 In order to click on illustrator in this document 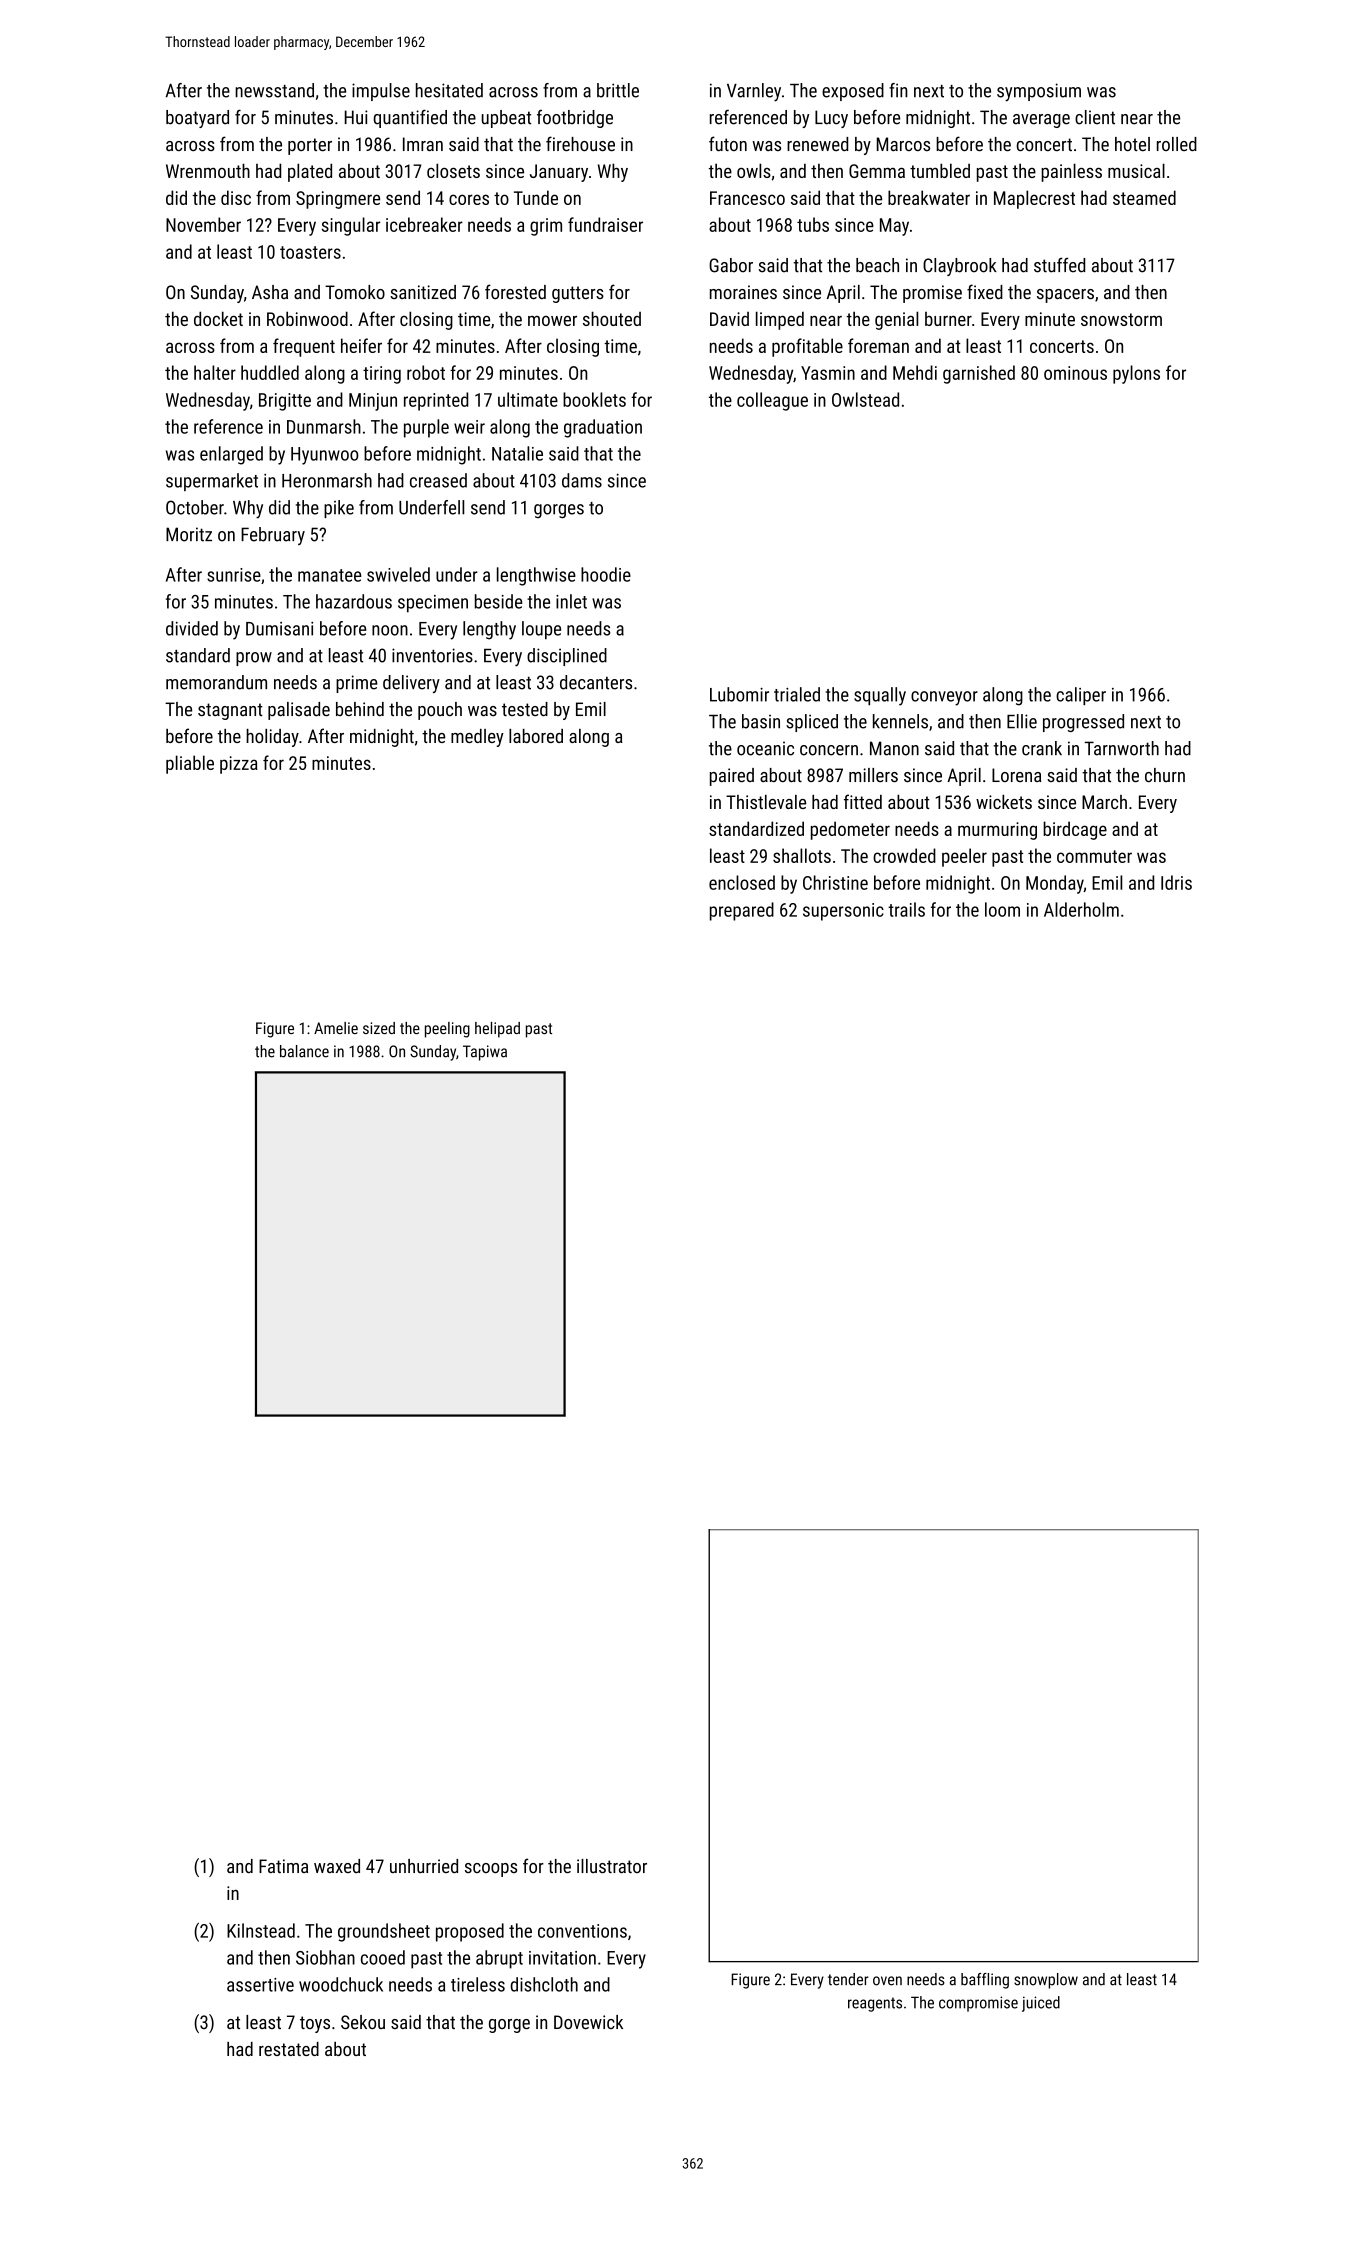, I will do `click(612, 1866)`.
